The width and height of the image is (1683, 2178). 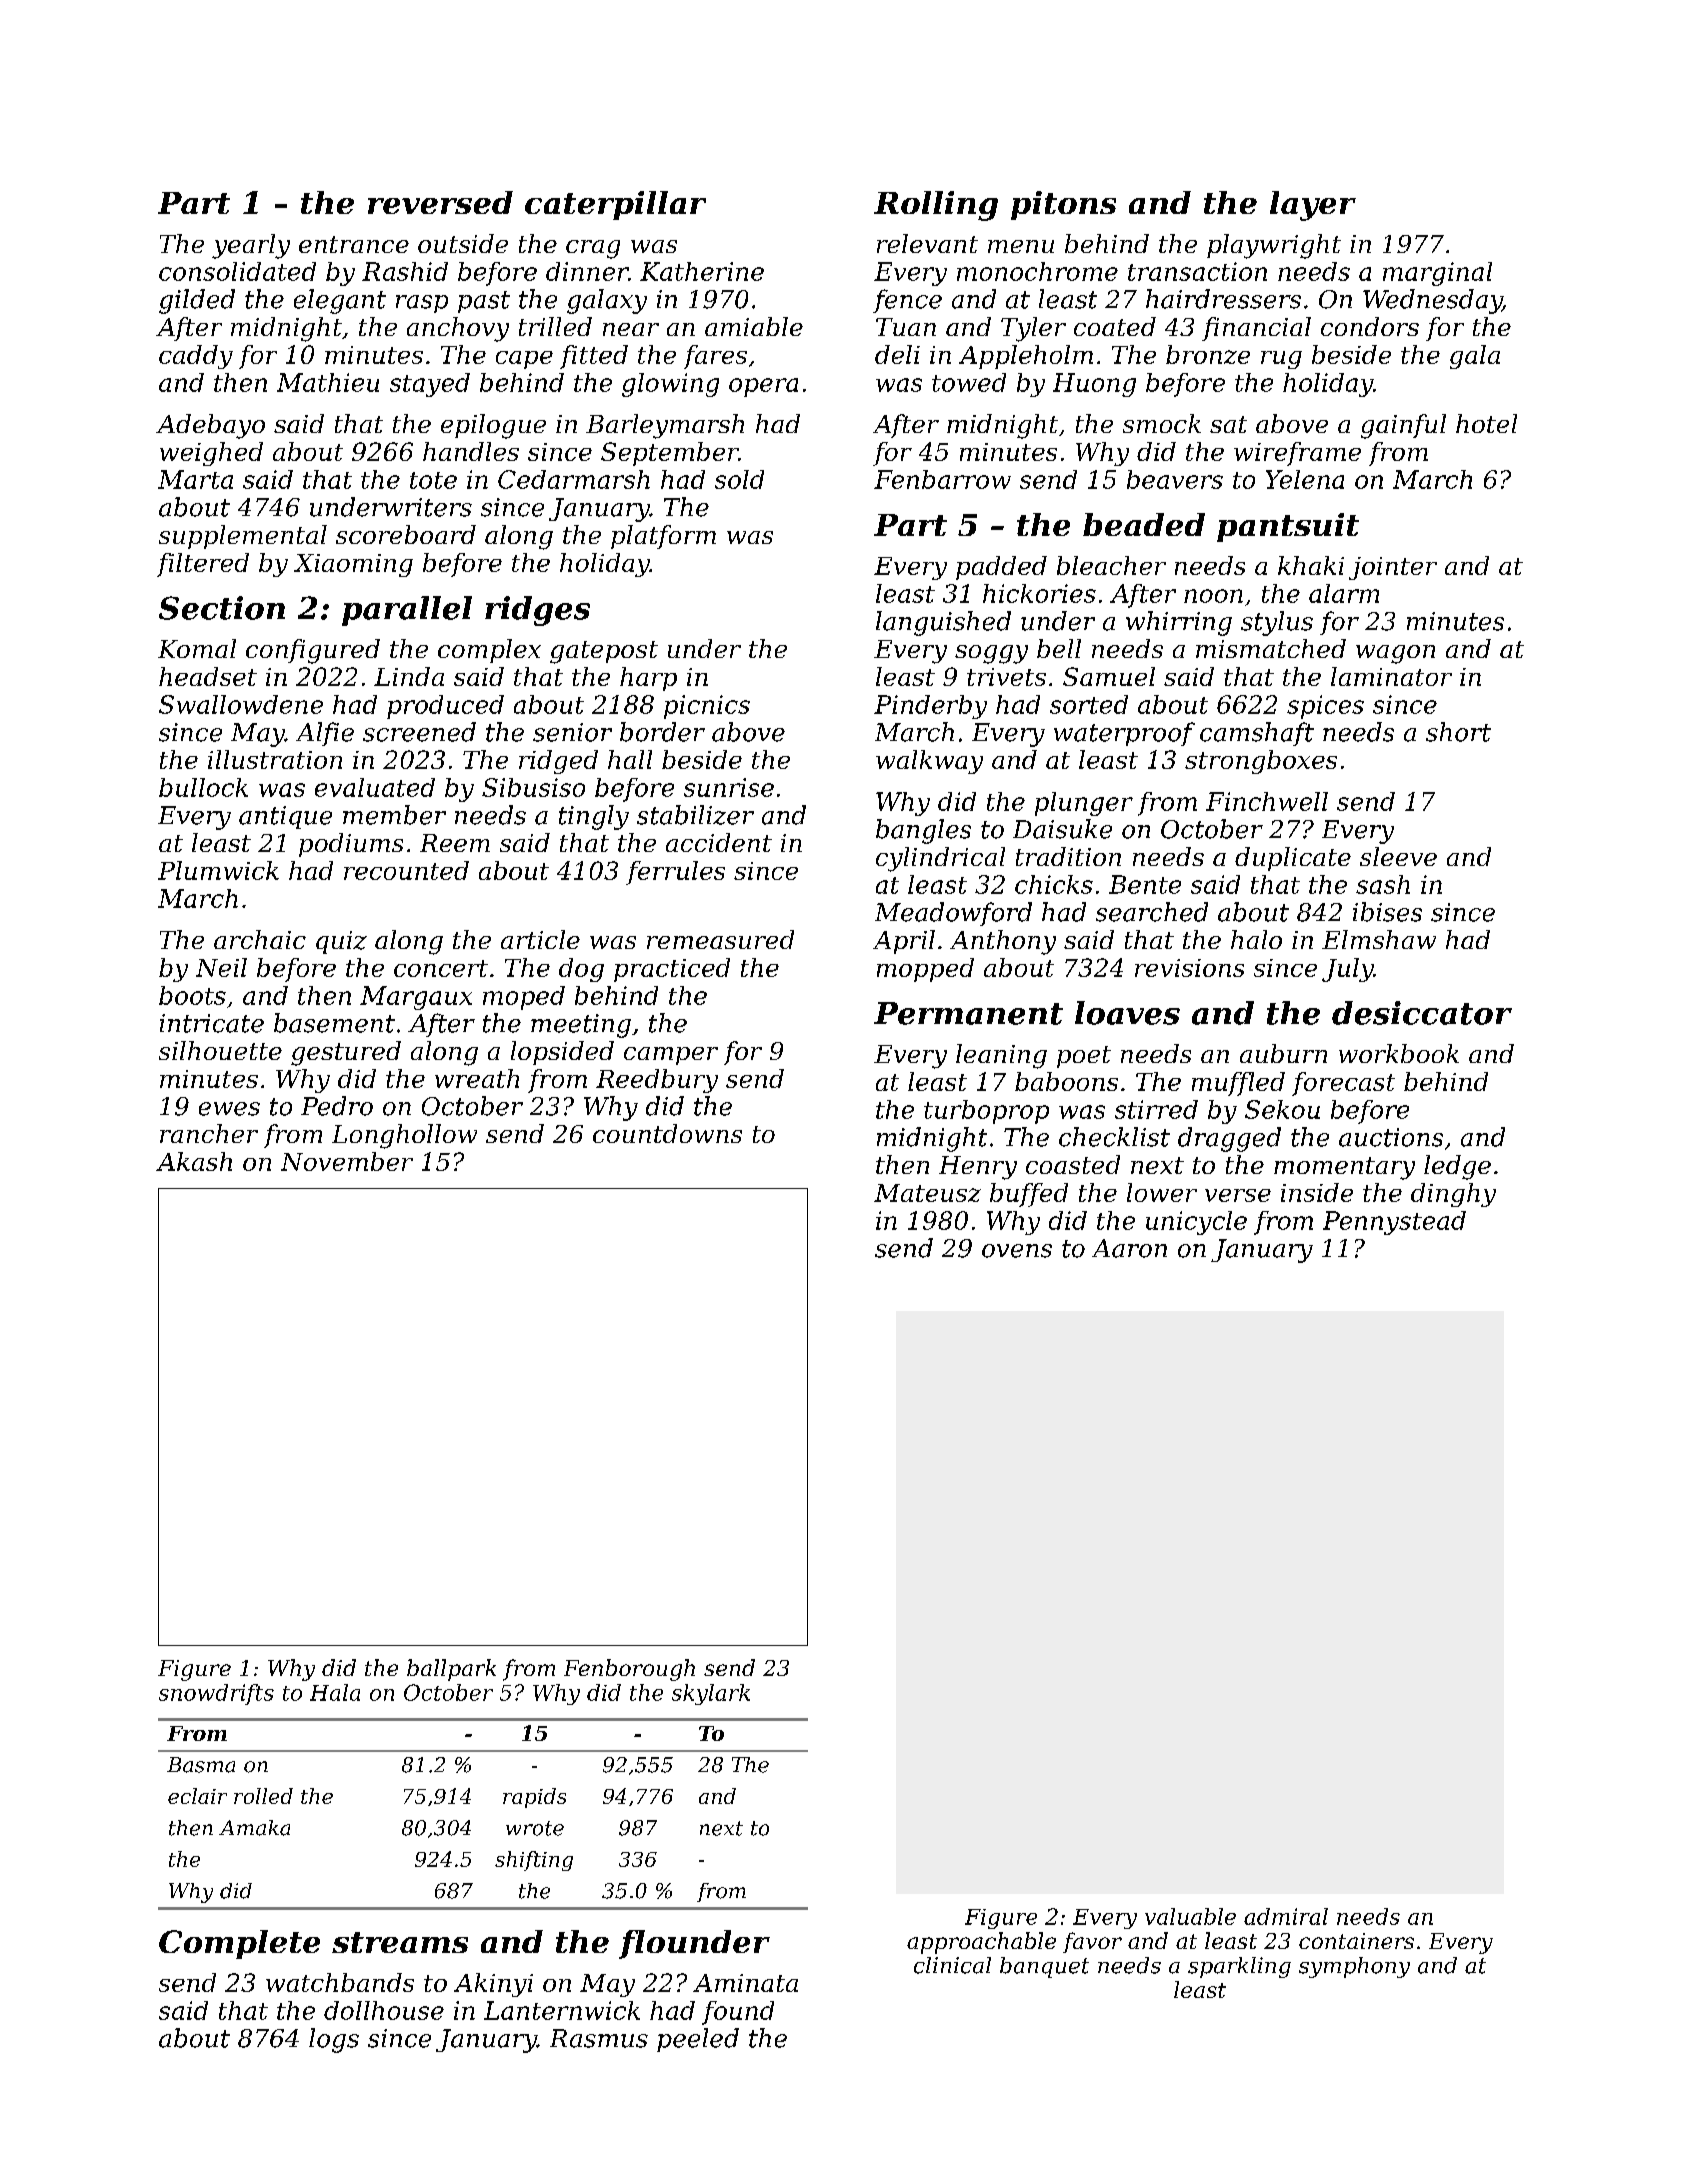 I want to click on valuable, so click(x=1190, y=1916).
